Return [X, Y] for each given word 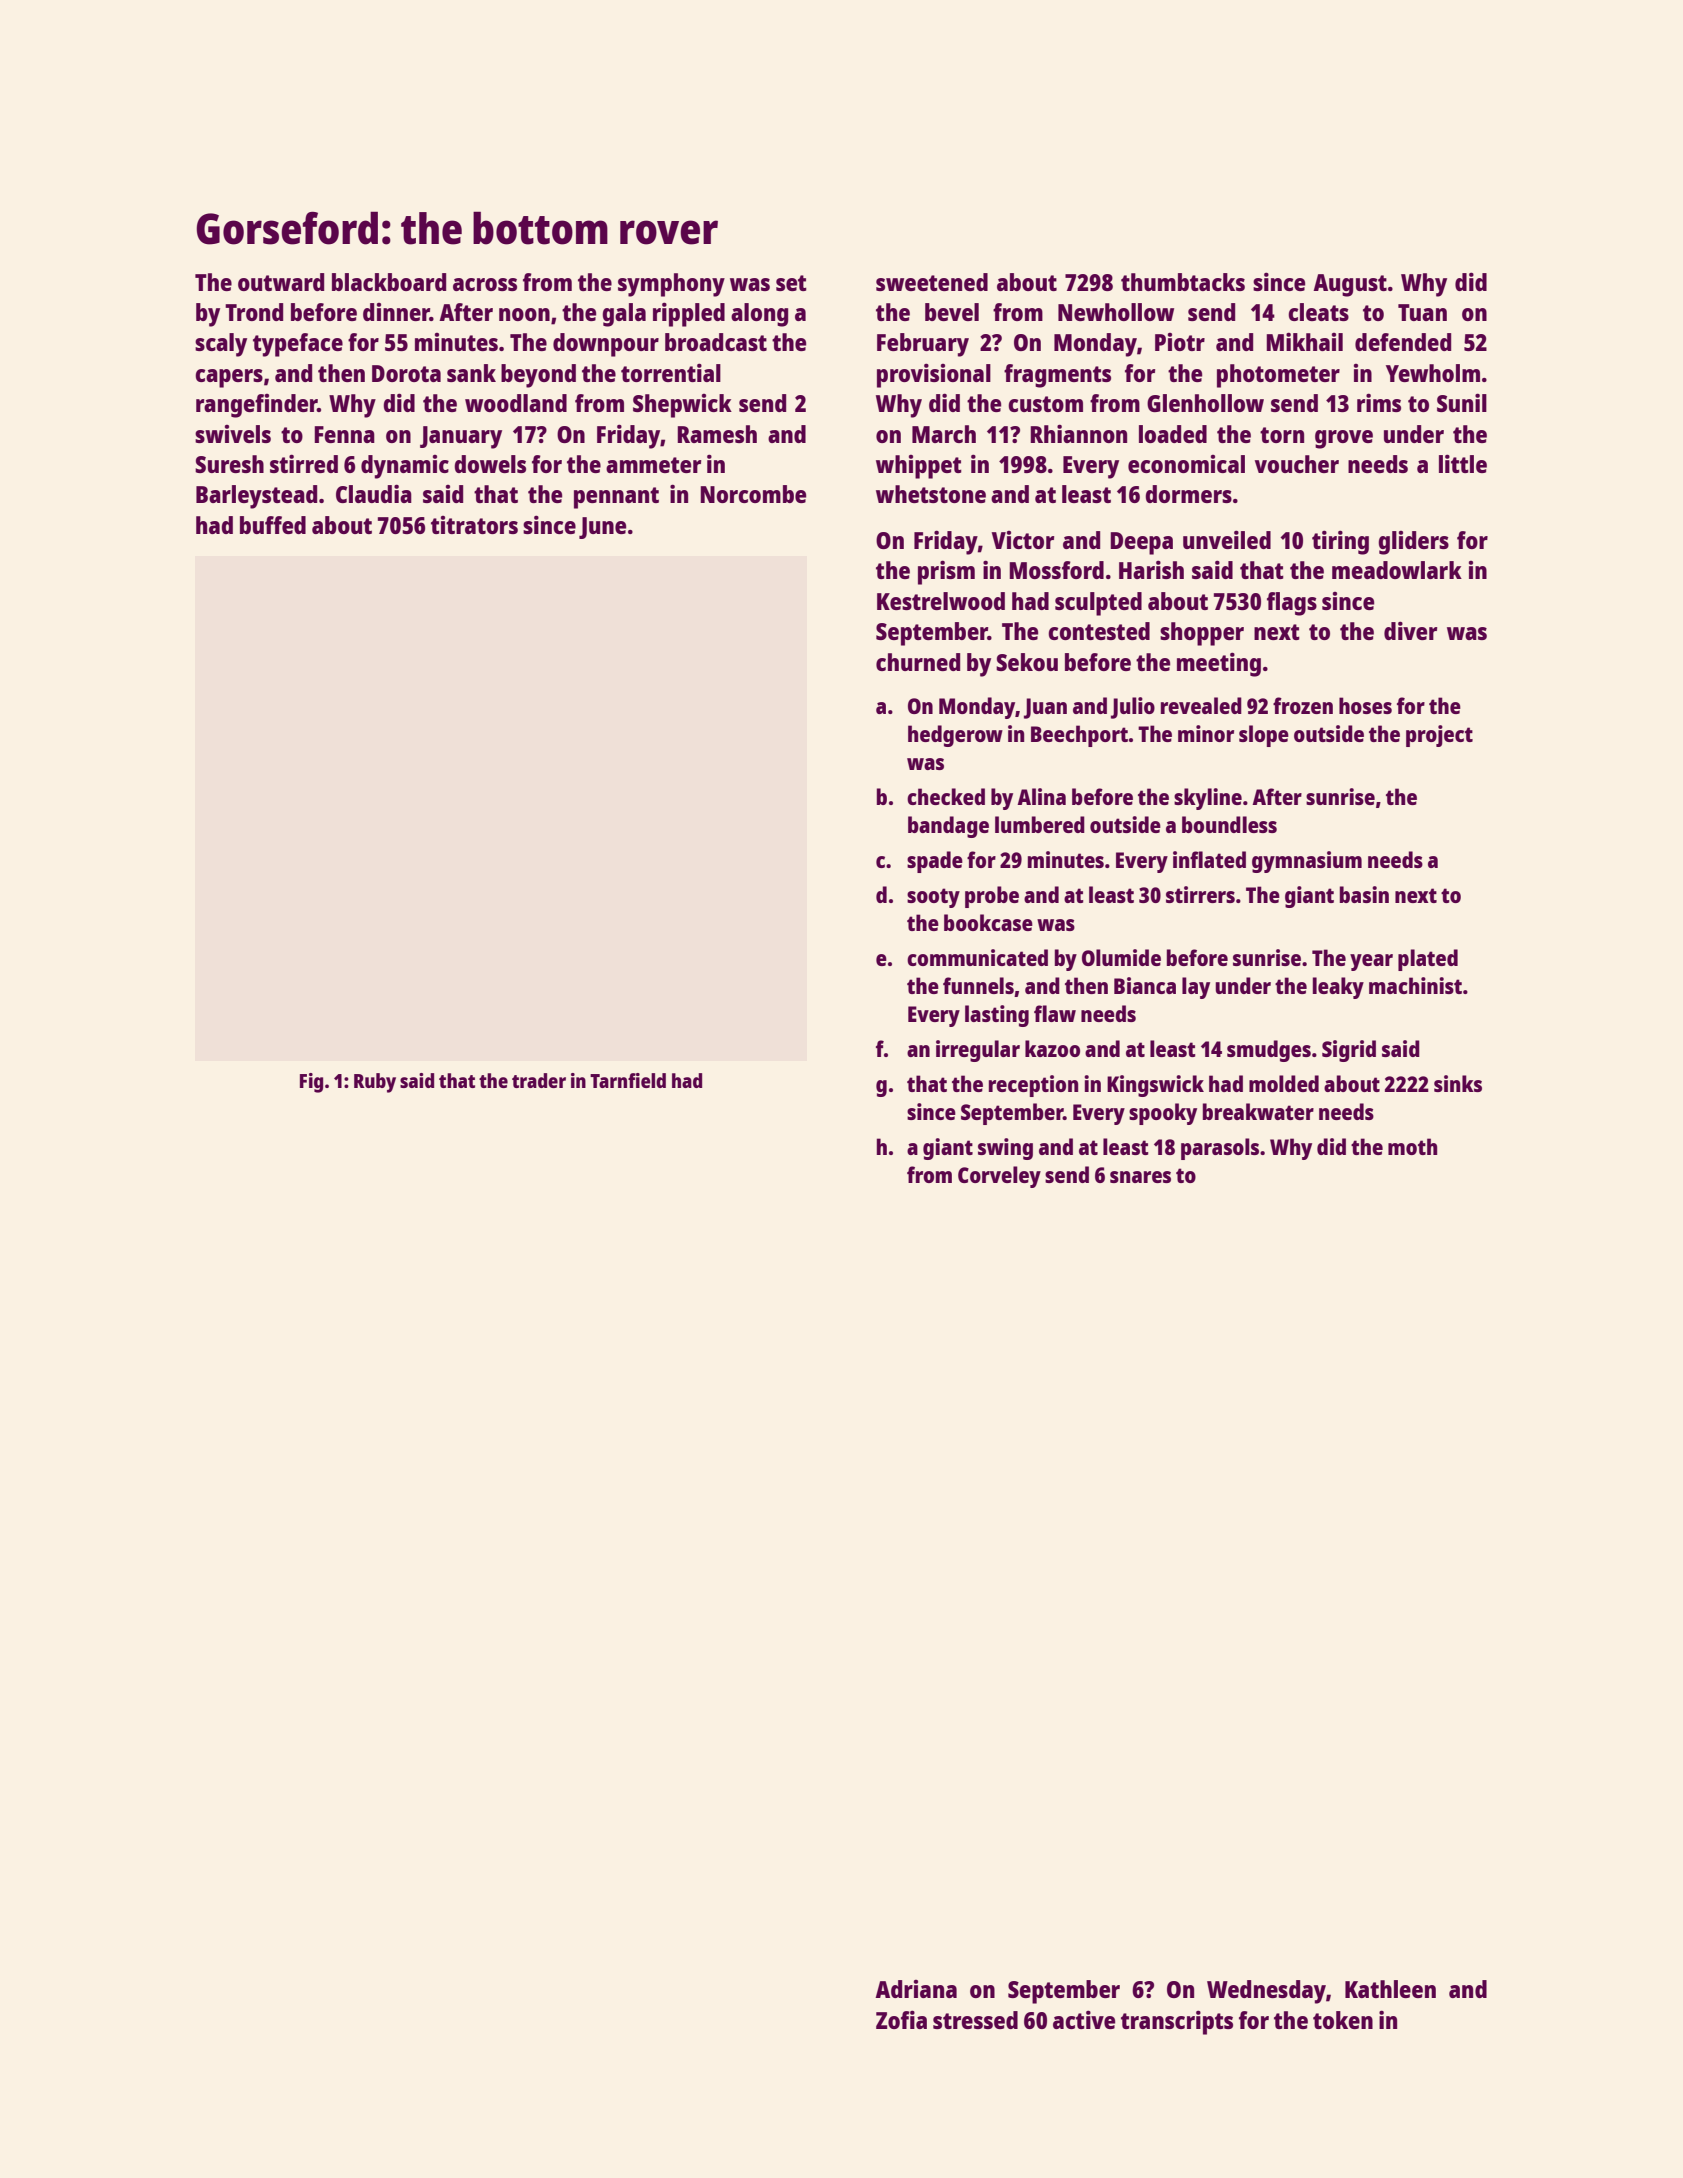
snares [1140, 1177]
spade [935, 862]
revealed [1201, 705]
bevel [952, 312]
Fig [311, 1083]
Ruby [375, 1083]
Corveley [999, 1177]
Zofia [901, 2019]
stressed [975, 2020]
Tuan [1422, 312]
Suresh [229, 464]
